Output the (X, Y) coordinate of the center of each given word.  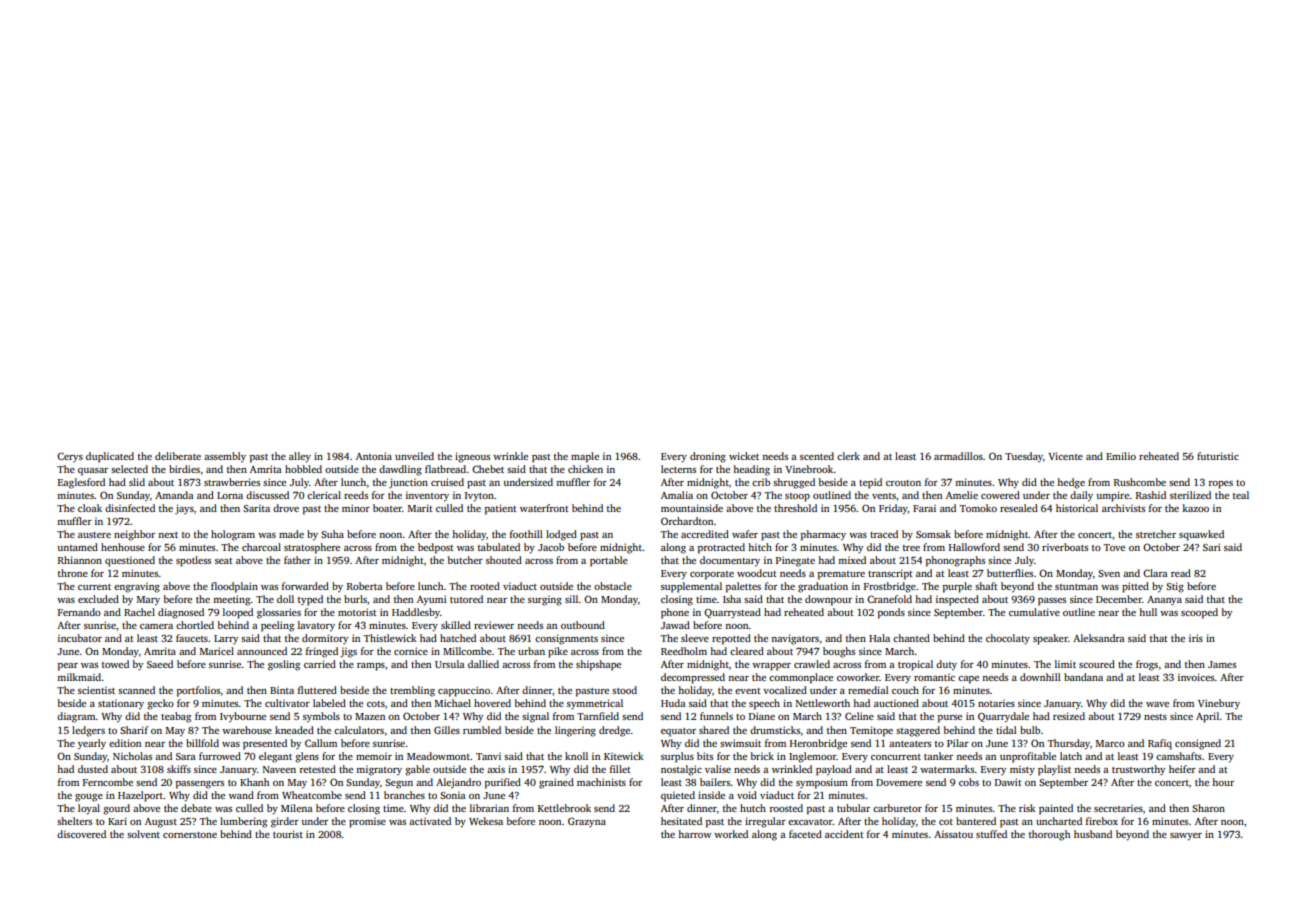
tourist (288, 834)
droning (708, 457)
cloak (90, 508)
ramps (371, 667)
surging (545, 600)
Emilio (1121, 456)
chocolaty (1008, 639)
